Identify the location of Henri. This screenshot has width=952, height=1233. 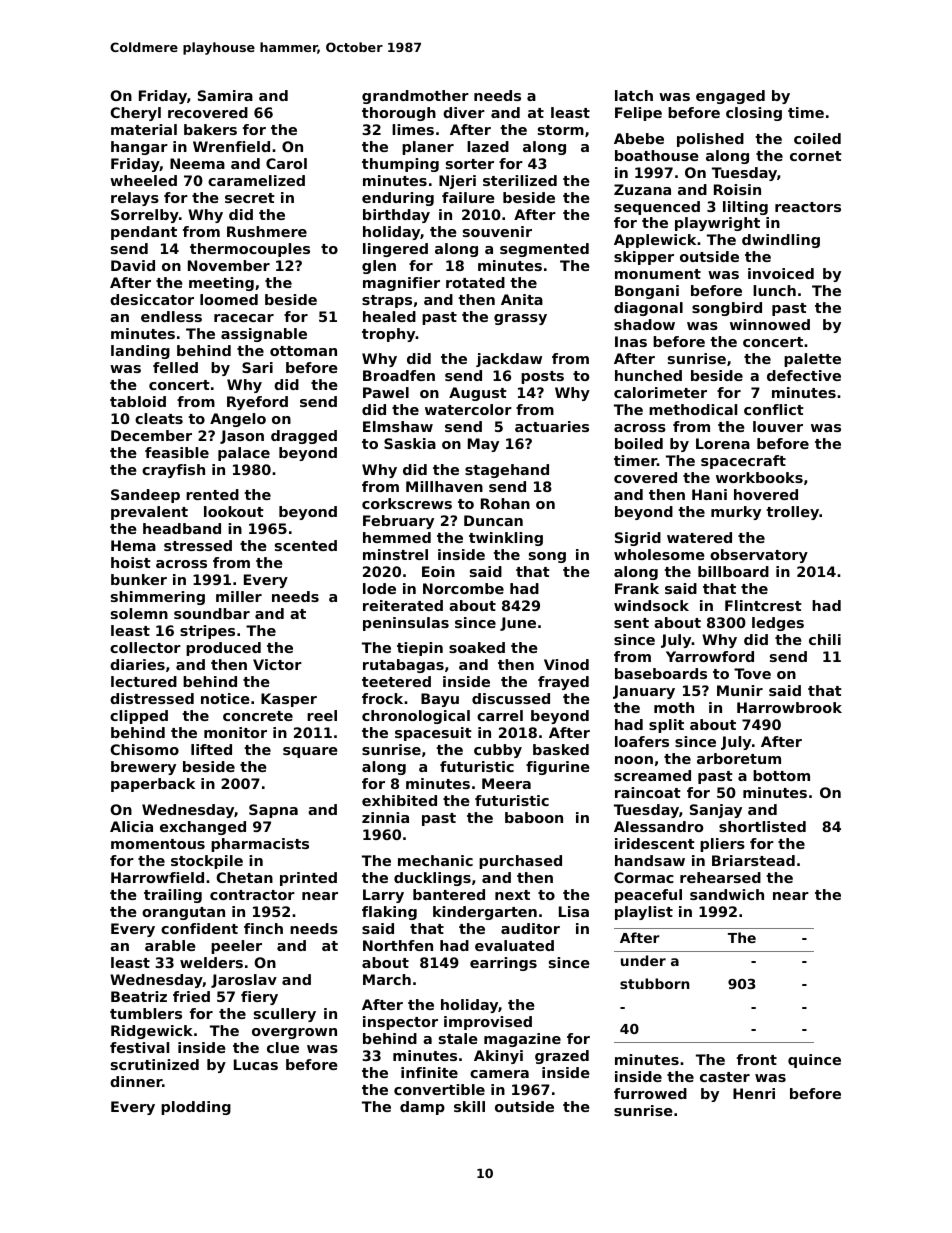
(754, 1093).
